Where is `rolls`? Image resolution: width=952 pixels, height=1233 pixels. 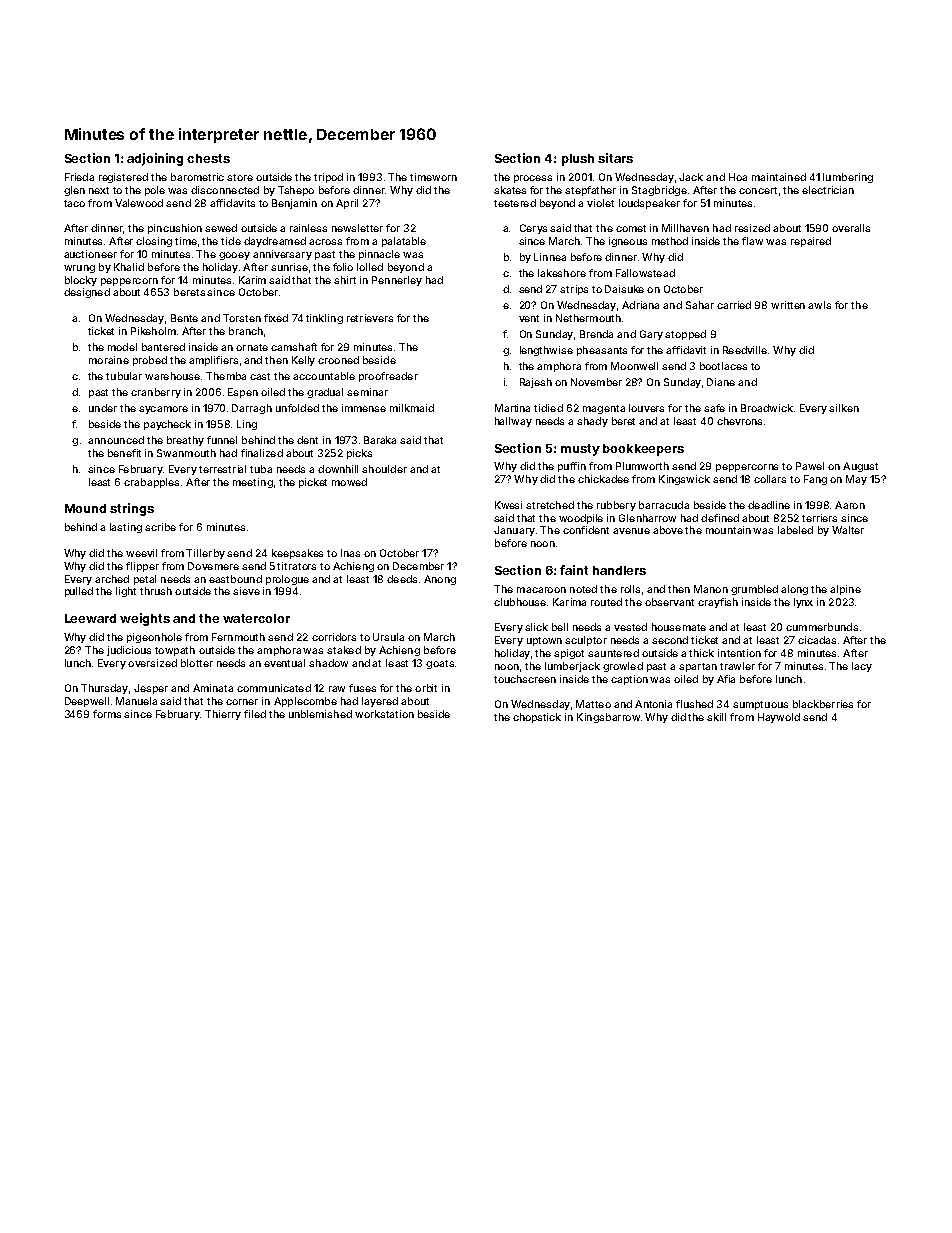 rolls is located at coordinates (630, 589).
